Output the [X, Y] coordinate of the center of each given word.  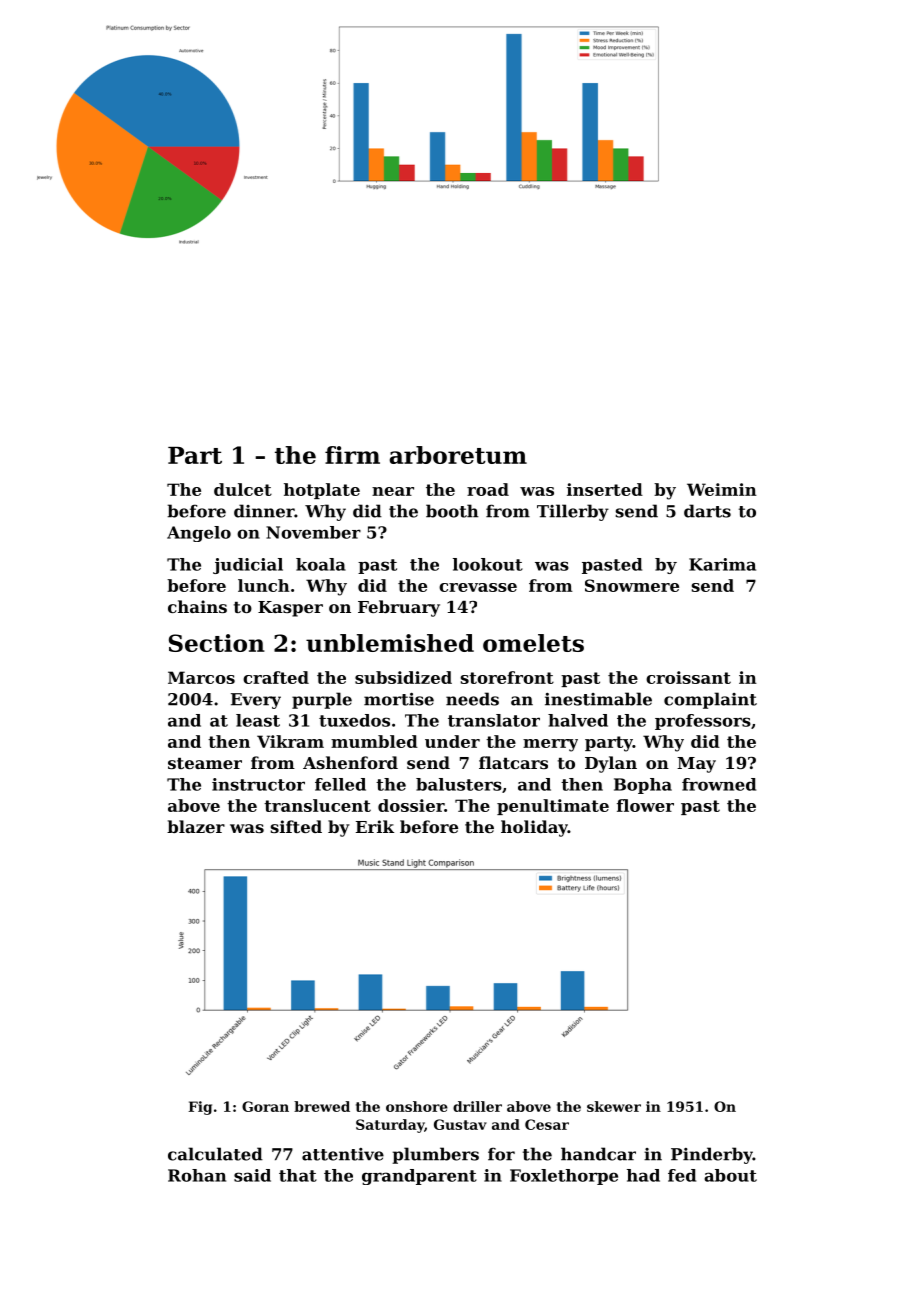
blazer [196, 826]
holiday [534, 828]
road [488, 489]
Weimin [722, 489]
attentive [343, 1154]
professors [703, 722]
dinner [264, 511]
